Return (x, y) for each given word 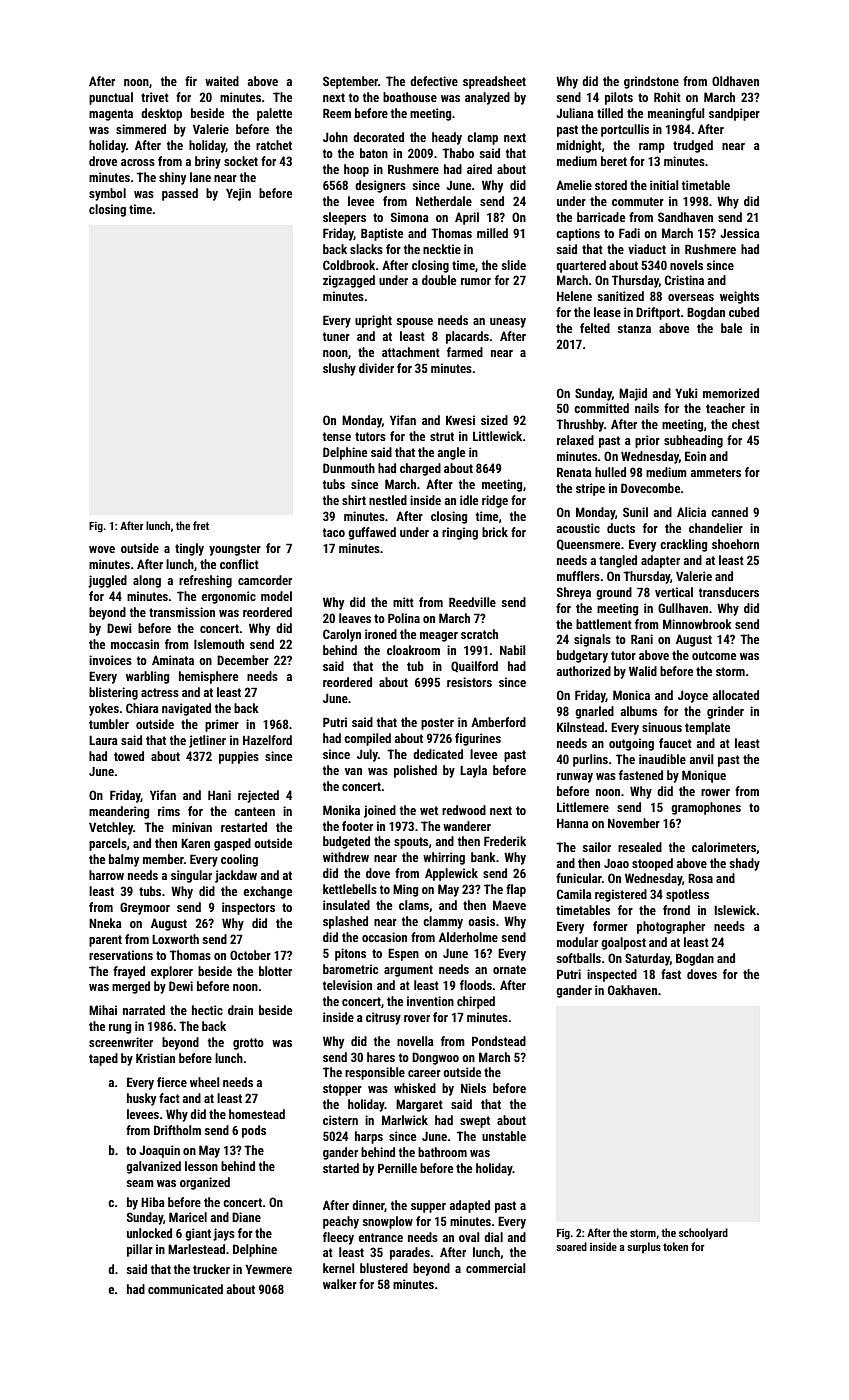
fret (201, 525)
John (335, 137)
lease (607, 312)
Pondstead (499, 1041)
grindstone (651, 82)
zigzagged (349, 281)
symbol (107, 194)
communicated (185, 1289)
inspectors (248, 908)
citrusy (383, 1018)
